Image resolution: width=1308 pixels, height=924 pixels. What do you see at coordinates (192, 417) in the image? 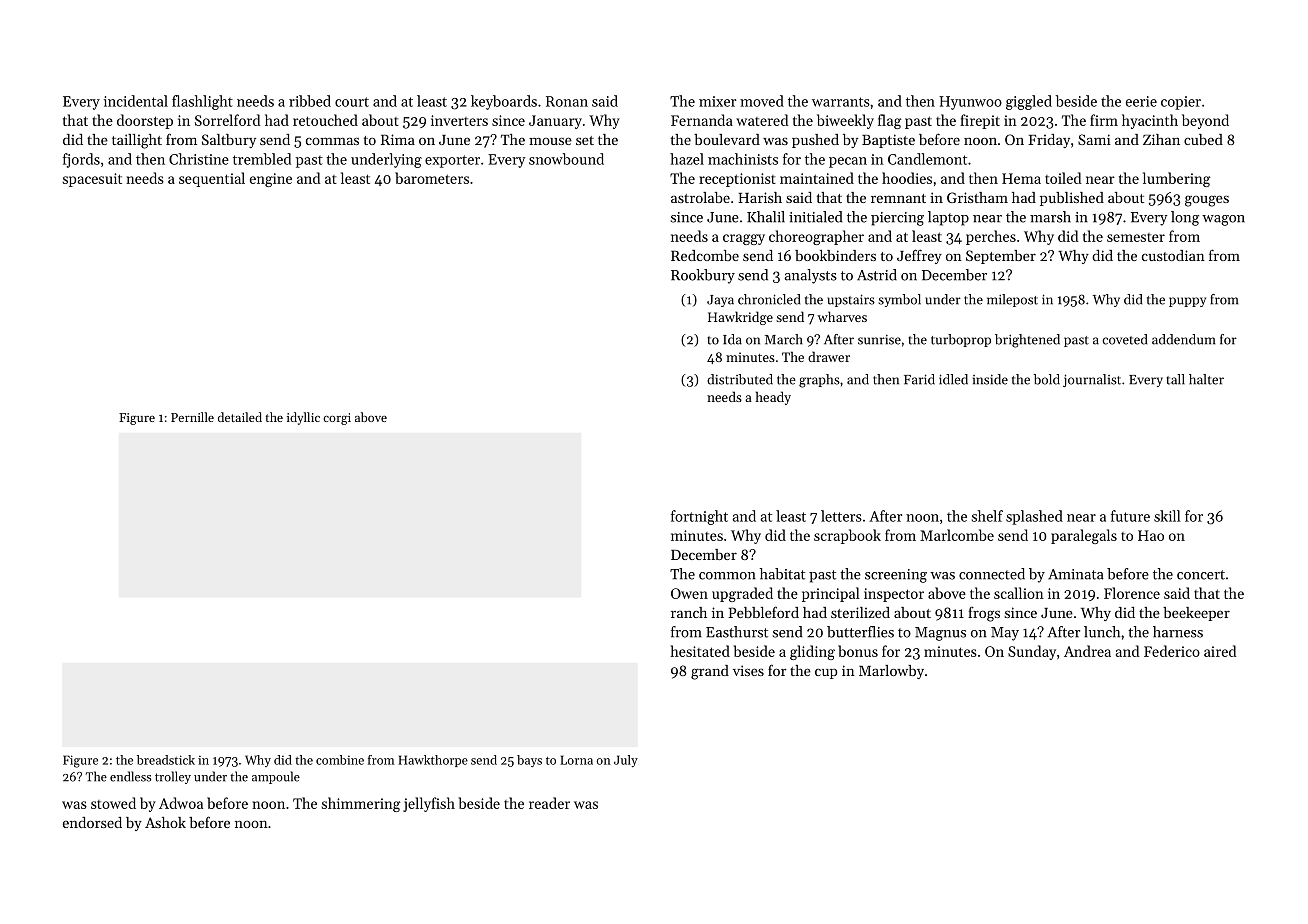
I see `Pernille` at bounding box center [192, 417].
